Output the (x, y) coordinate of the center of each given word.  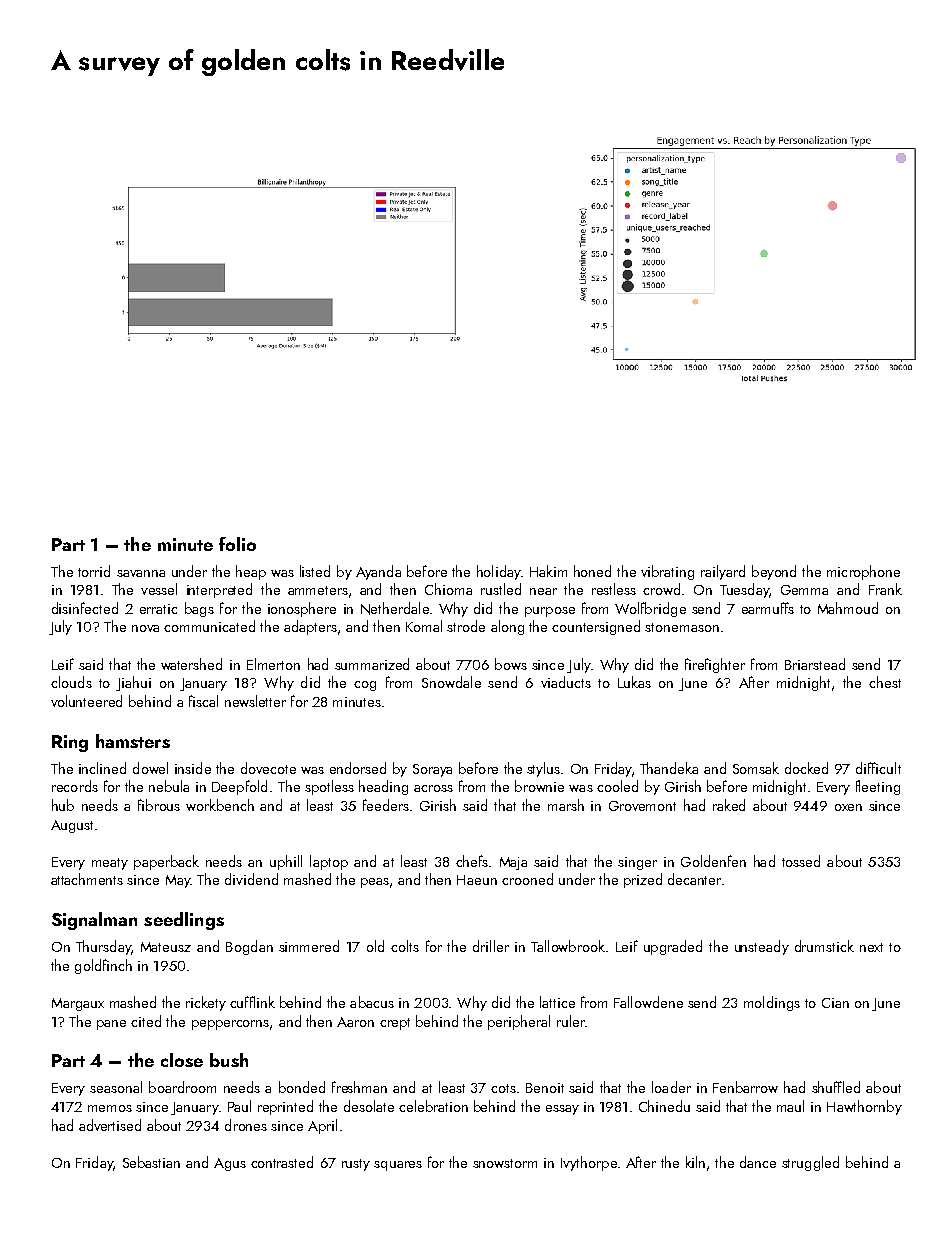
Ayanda (378, 572)
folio (237, 544)
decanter (694, 879)
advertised (110, 1125)
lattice (557, 1002)
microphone (863, 572)
